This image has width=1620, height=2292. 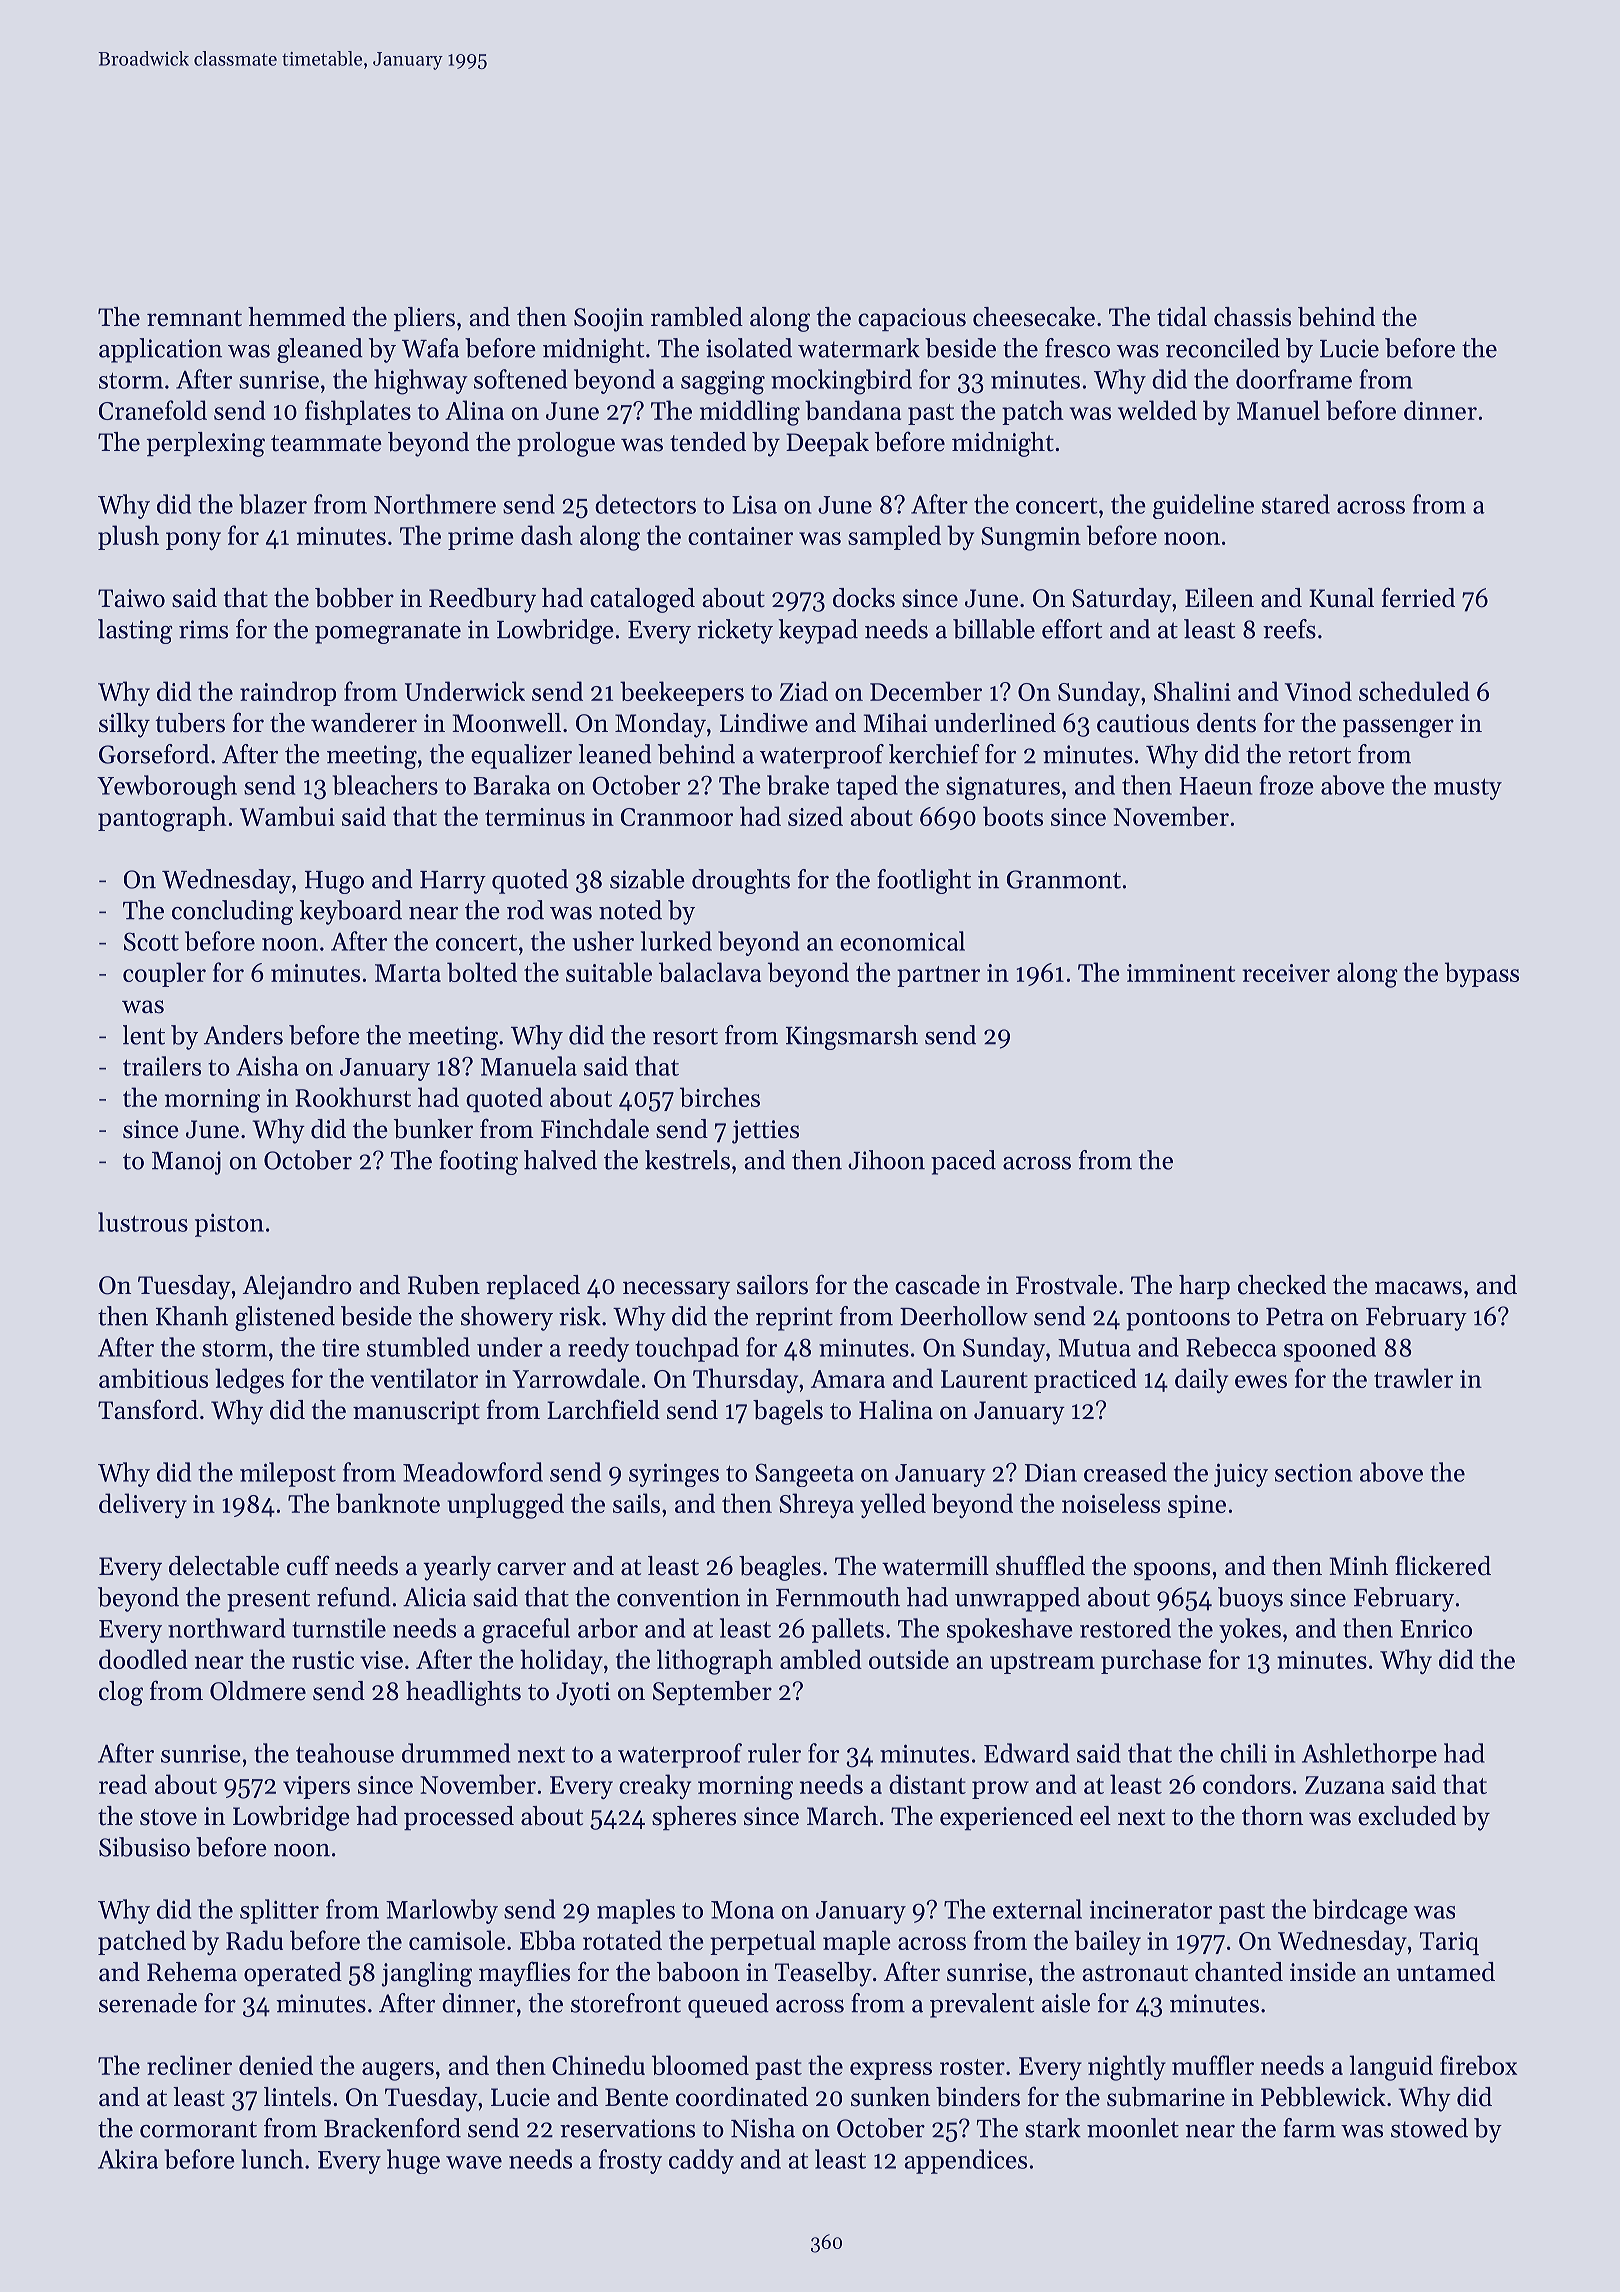 What do you see at coordinates (385, 785) in the image?
I see `bleachers` at bounding box center [385, 785].
